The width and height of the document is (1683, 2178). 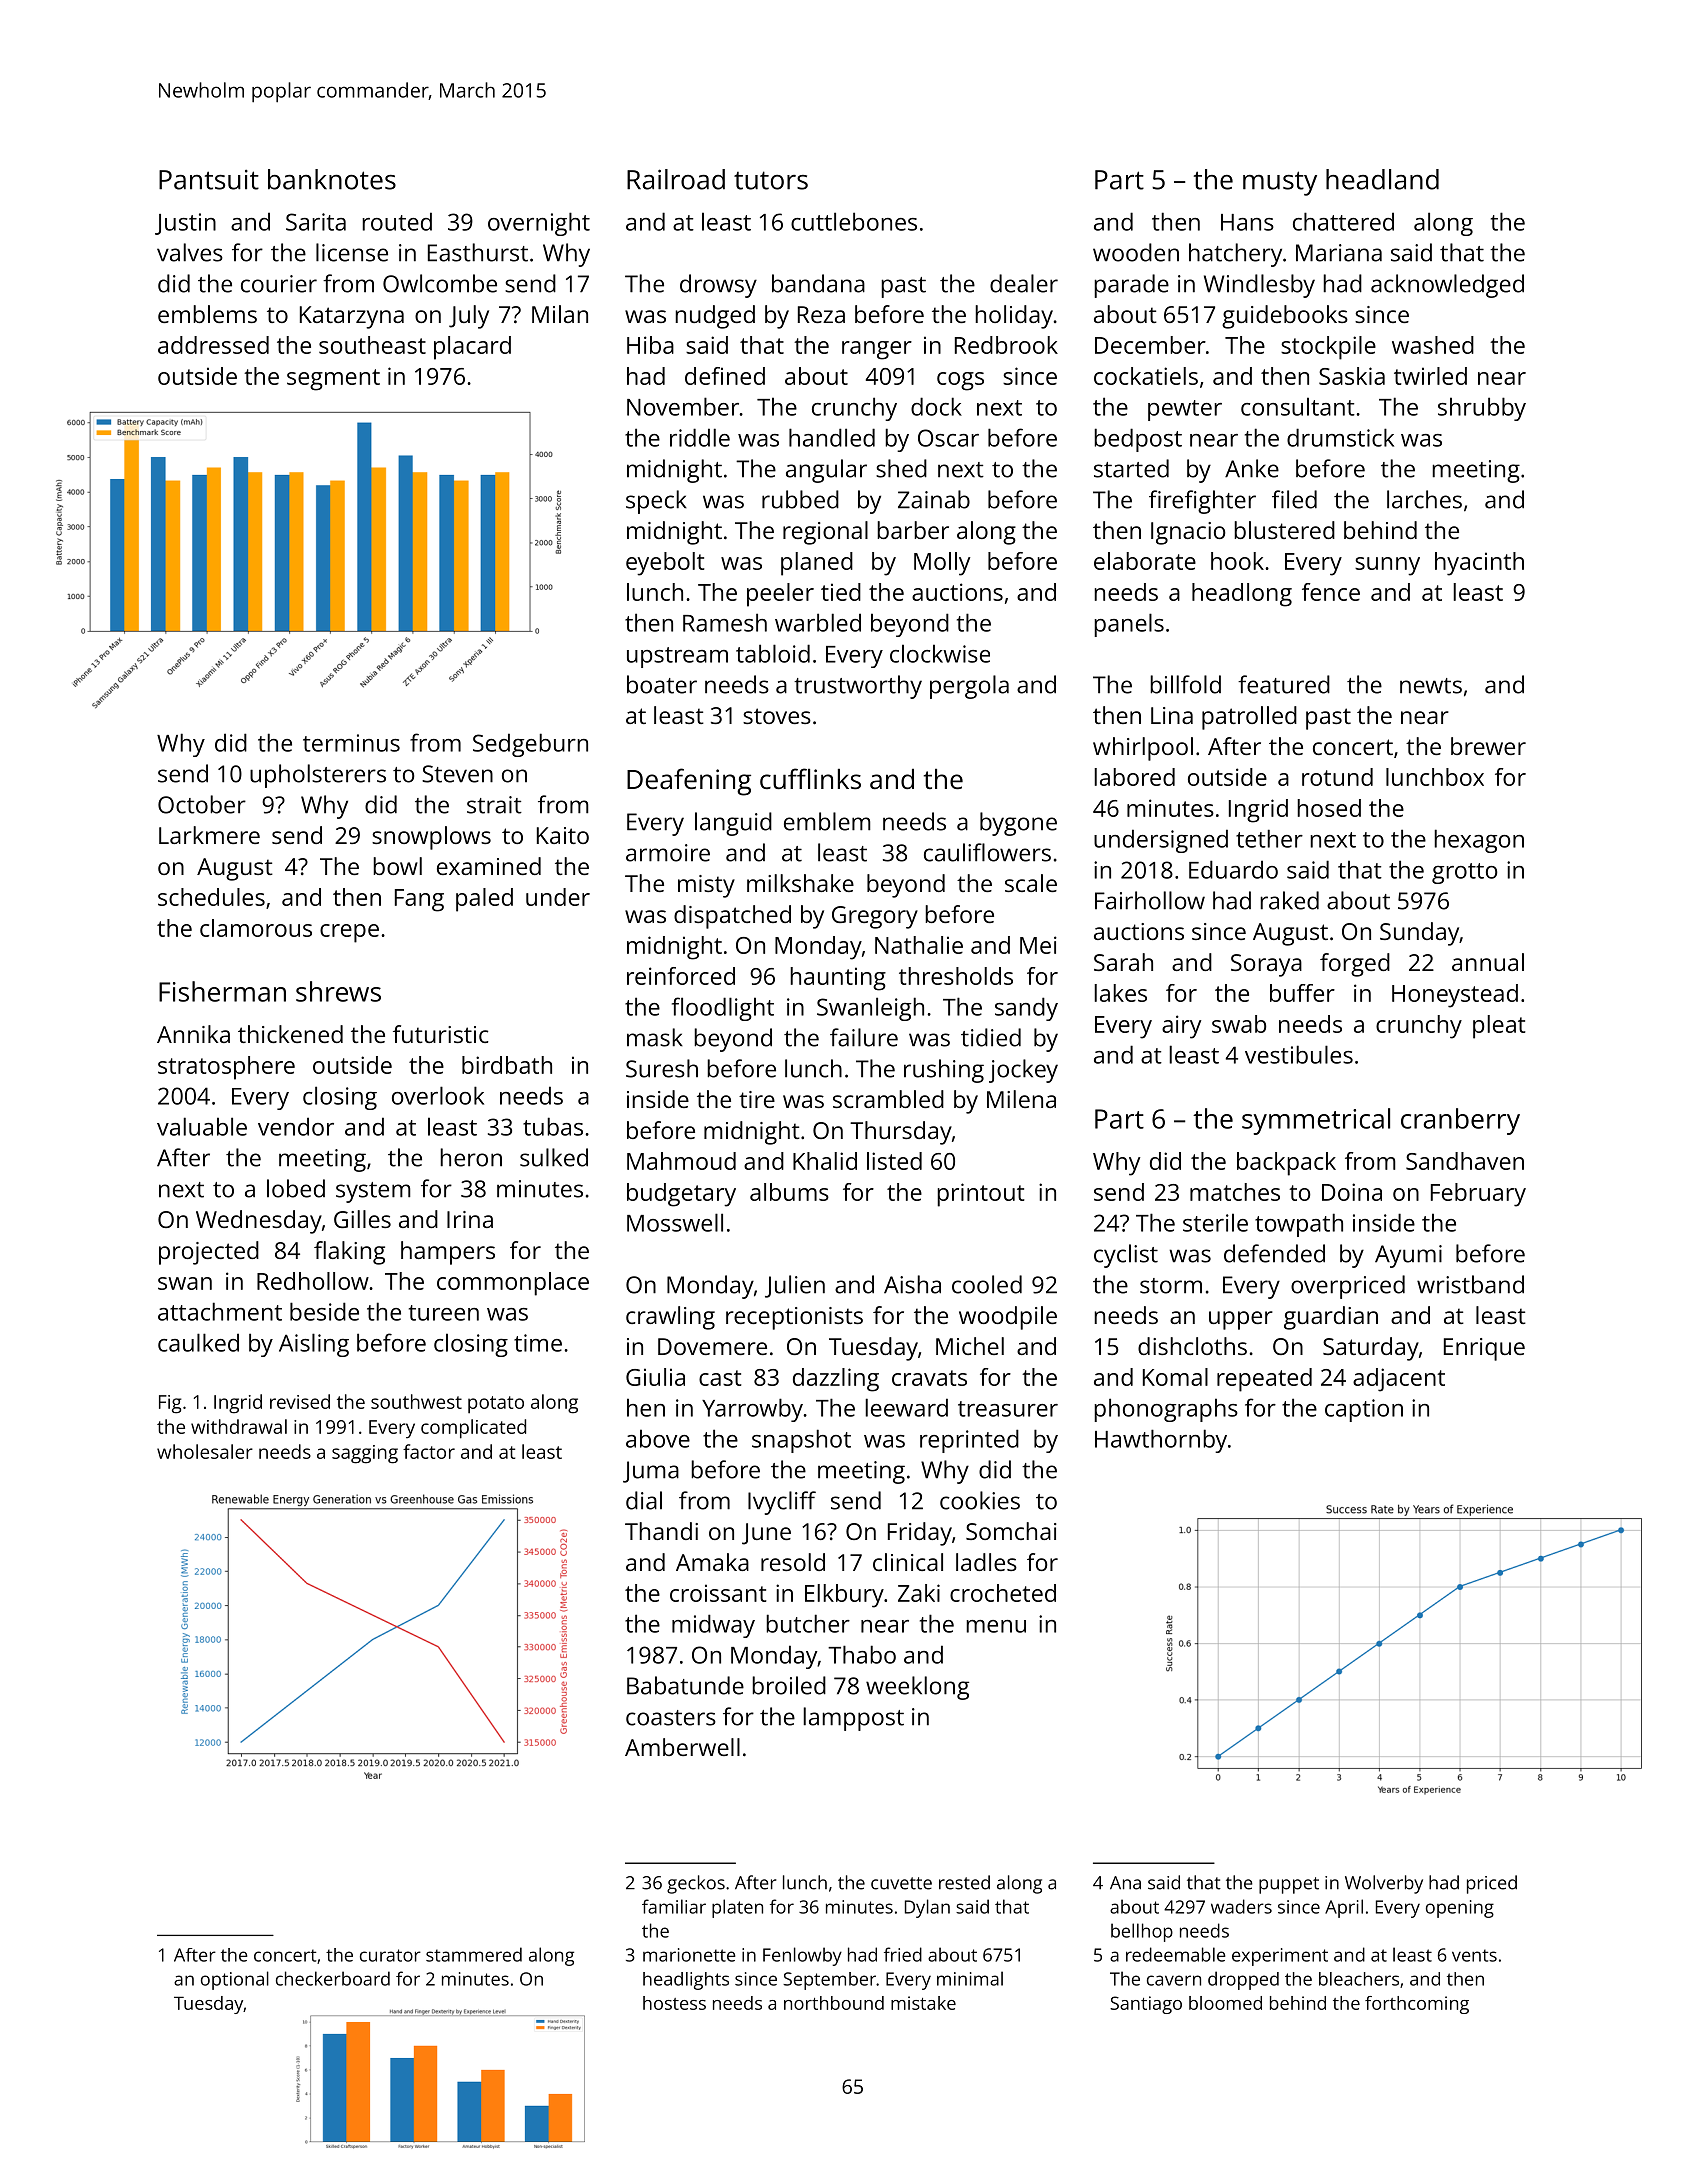 What do you see at coordinates (193, 1034) in the document?
I see `Annika` at bounding box center [193, 1034].
